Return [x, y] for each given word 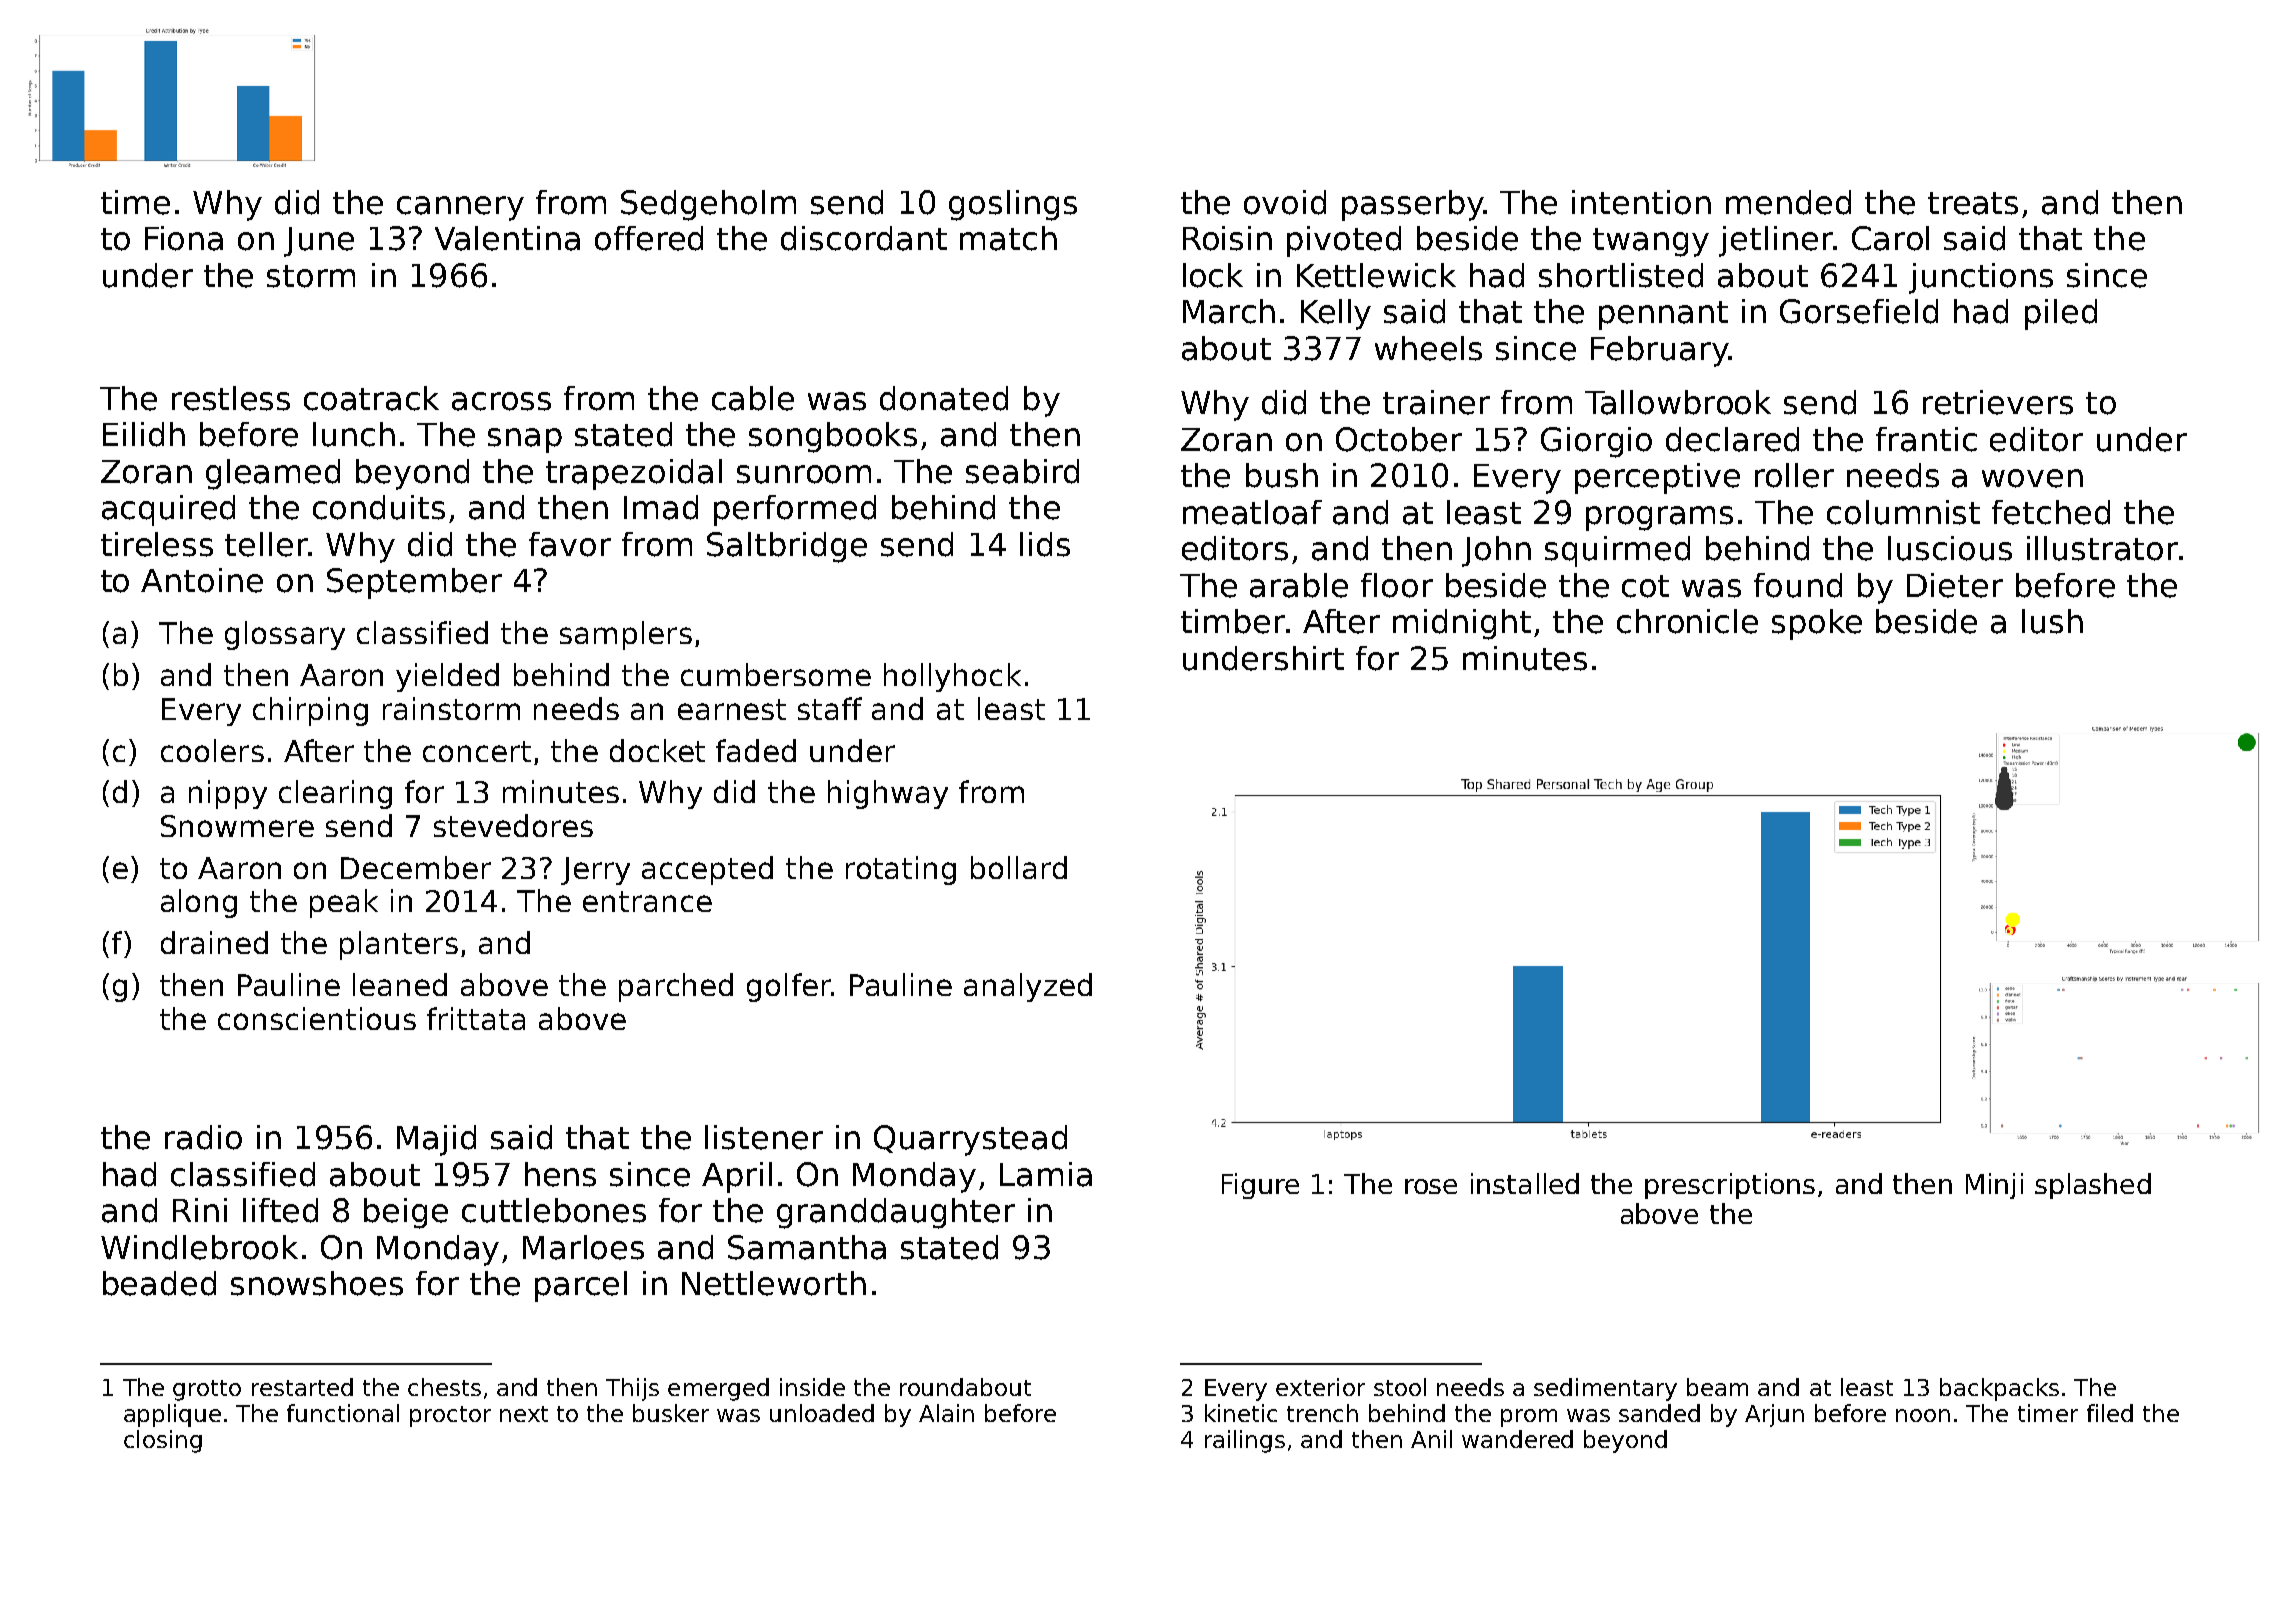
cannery [460, 208]
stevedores [513, 825]
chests [444, 1387]
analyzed [1028, 987]
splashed [2093, 1186]
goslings [1013, 205]
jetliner [1776, 241]
